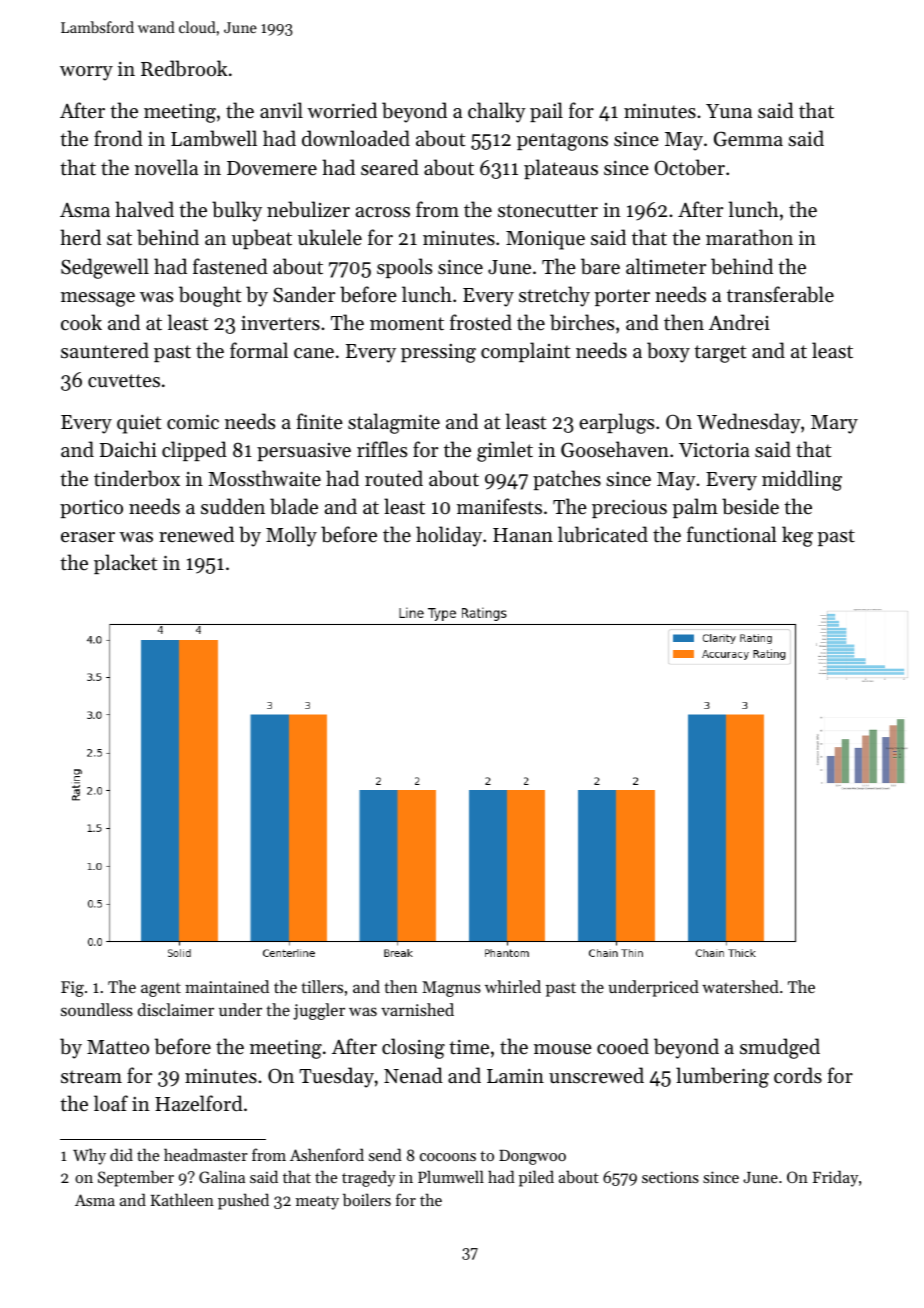 The height and width of the page is (1308, 924). I want to click on tillers, so click(322, 986).
